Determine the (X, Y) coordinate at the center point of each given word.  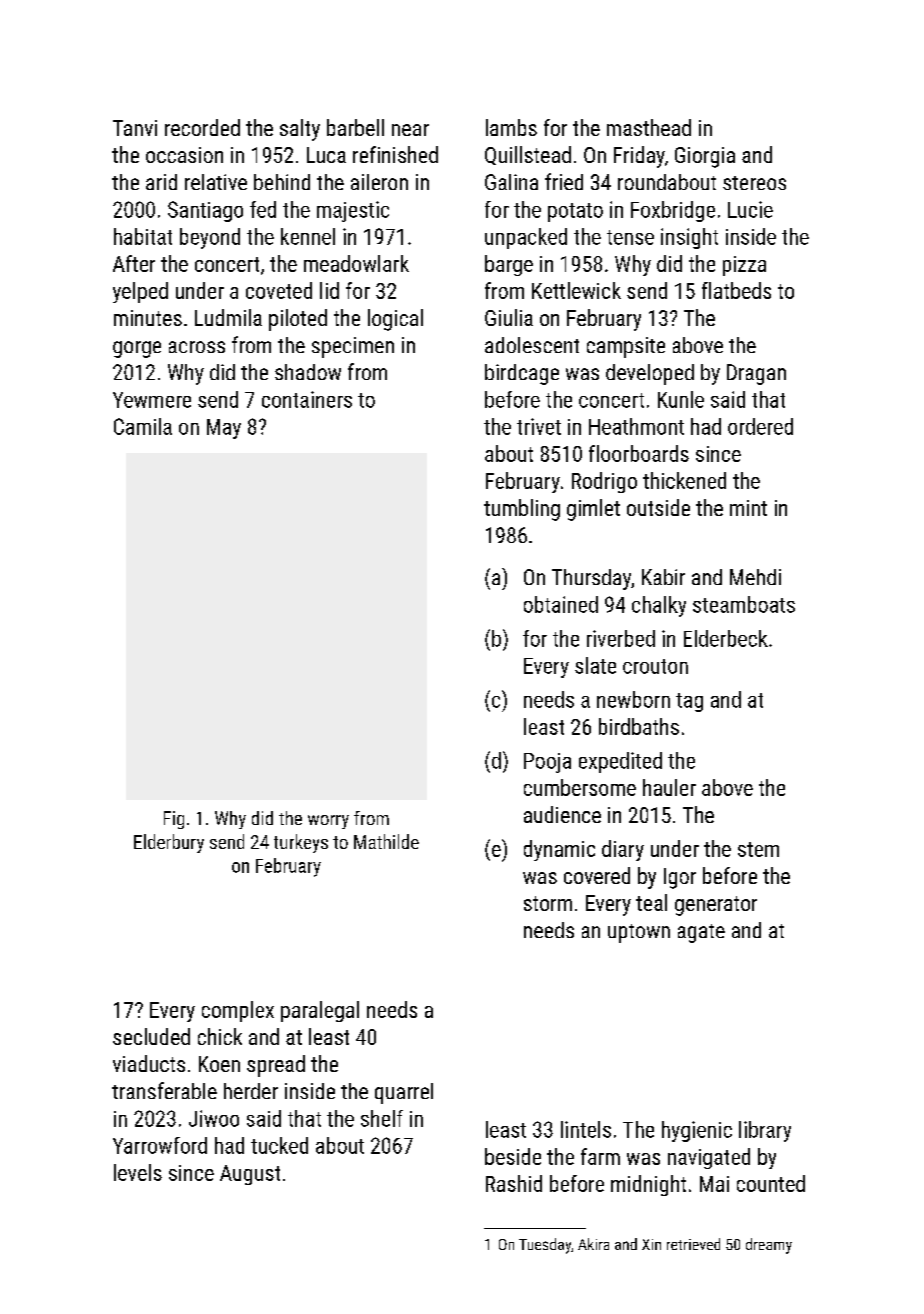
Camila (143, 426)
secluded (151, 1036)
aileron (379, 182)
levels (138, 1172)
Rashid (514, 1183)
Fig (174, 820)
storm (548, 903)
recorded (202, 127)
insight (689, 238)
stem (758, 849)
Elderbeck (726, 638)
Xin (651, 1244)
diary (623, 850)
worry (328, 822)
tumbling (522, 510)
